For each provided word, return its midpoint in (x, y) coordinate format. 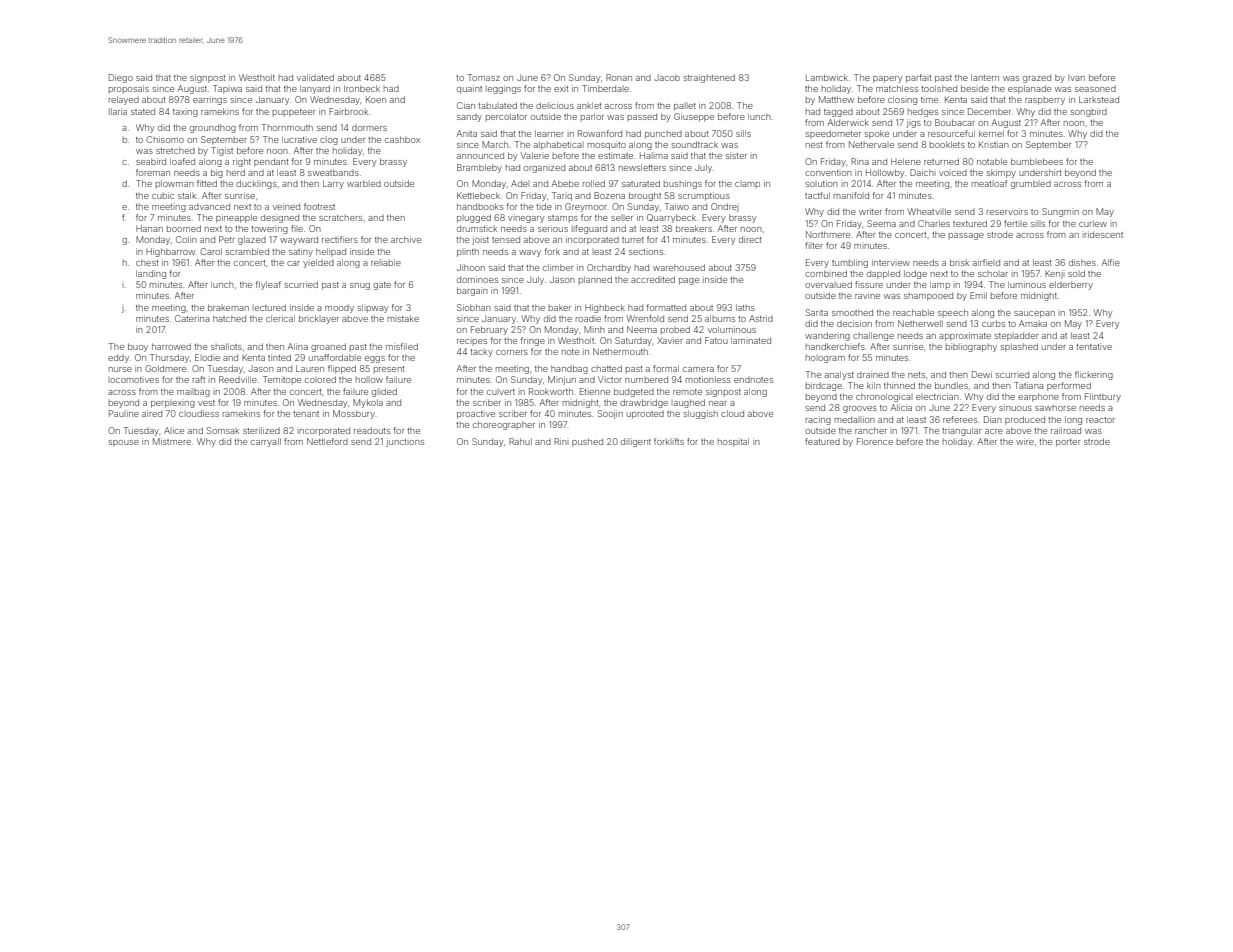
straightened (709, 78)
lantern (985, 77)
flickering (1094, 375)
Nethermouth (620, 351)
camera (698, 369)
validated (315, 77)
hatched (229, 318)
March (495, 144)
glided (384, 392)
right (242, 162)
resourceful (951, 133)
